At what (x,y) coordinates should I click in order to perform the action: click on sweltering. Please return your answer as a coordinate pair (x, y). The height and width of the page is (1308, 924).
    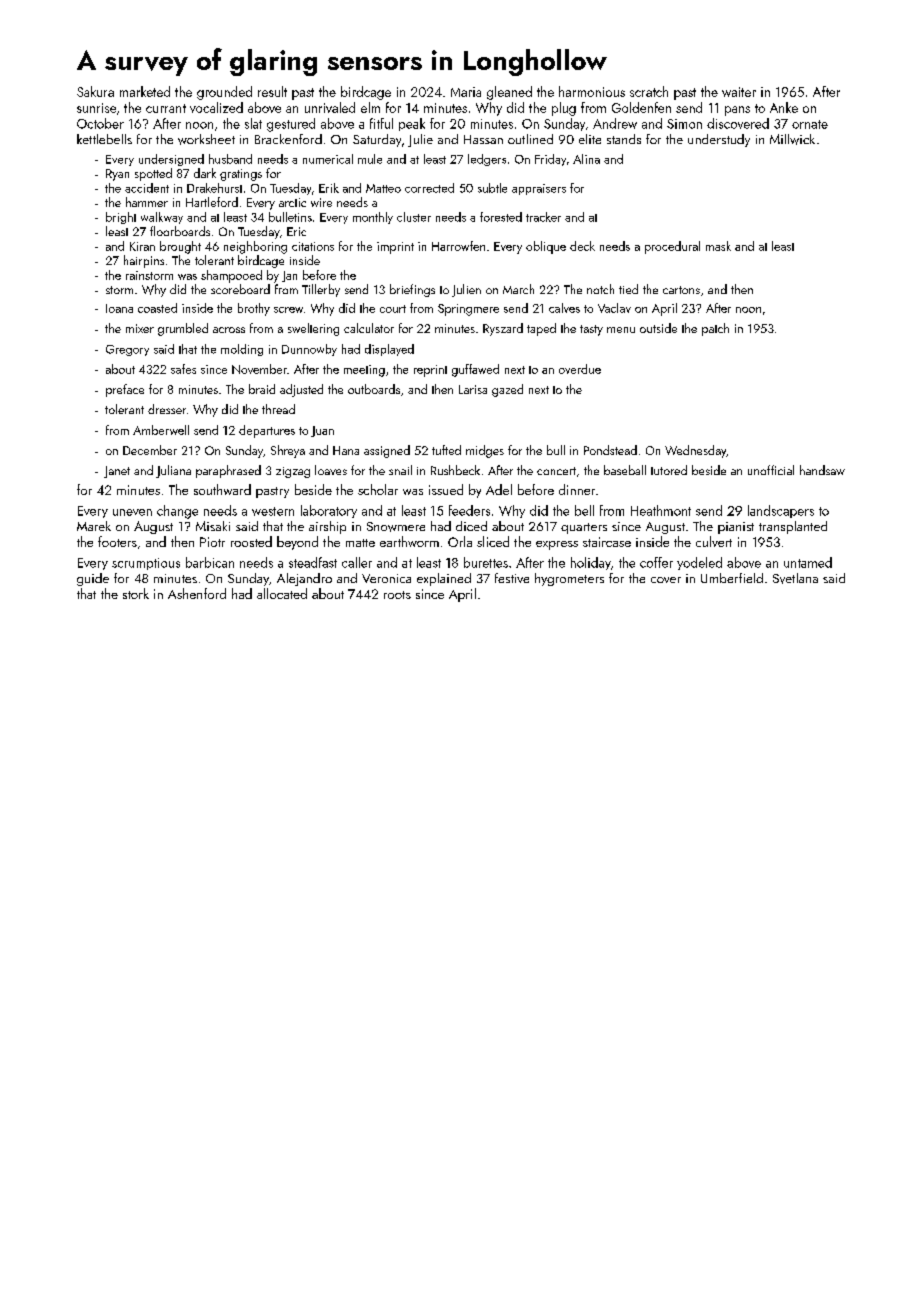
    Looking at the image, I should click on (313, 329).
